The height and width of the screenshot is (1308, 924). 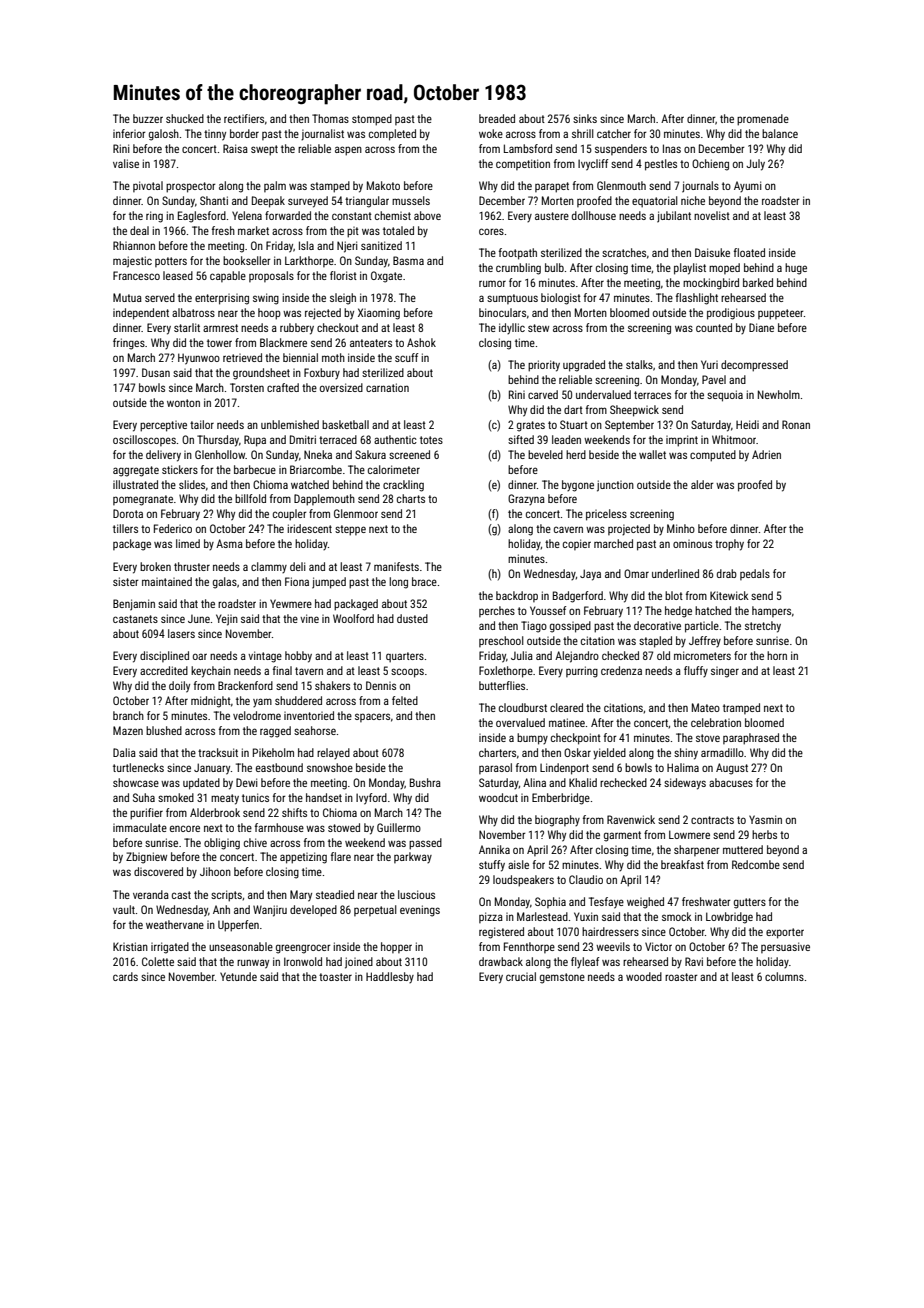 What do you see at coordinates (729, 918) in the screenshot?
I see `Lowbridge` at bounding box center [729, 918].
